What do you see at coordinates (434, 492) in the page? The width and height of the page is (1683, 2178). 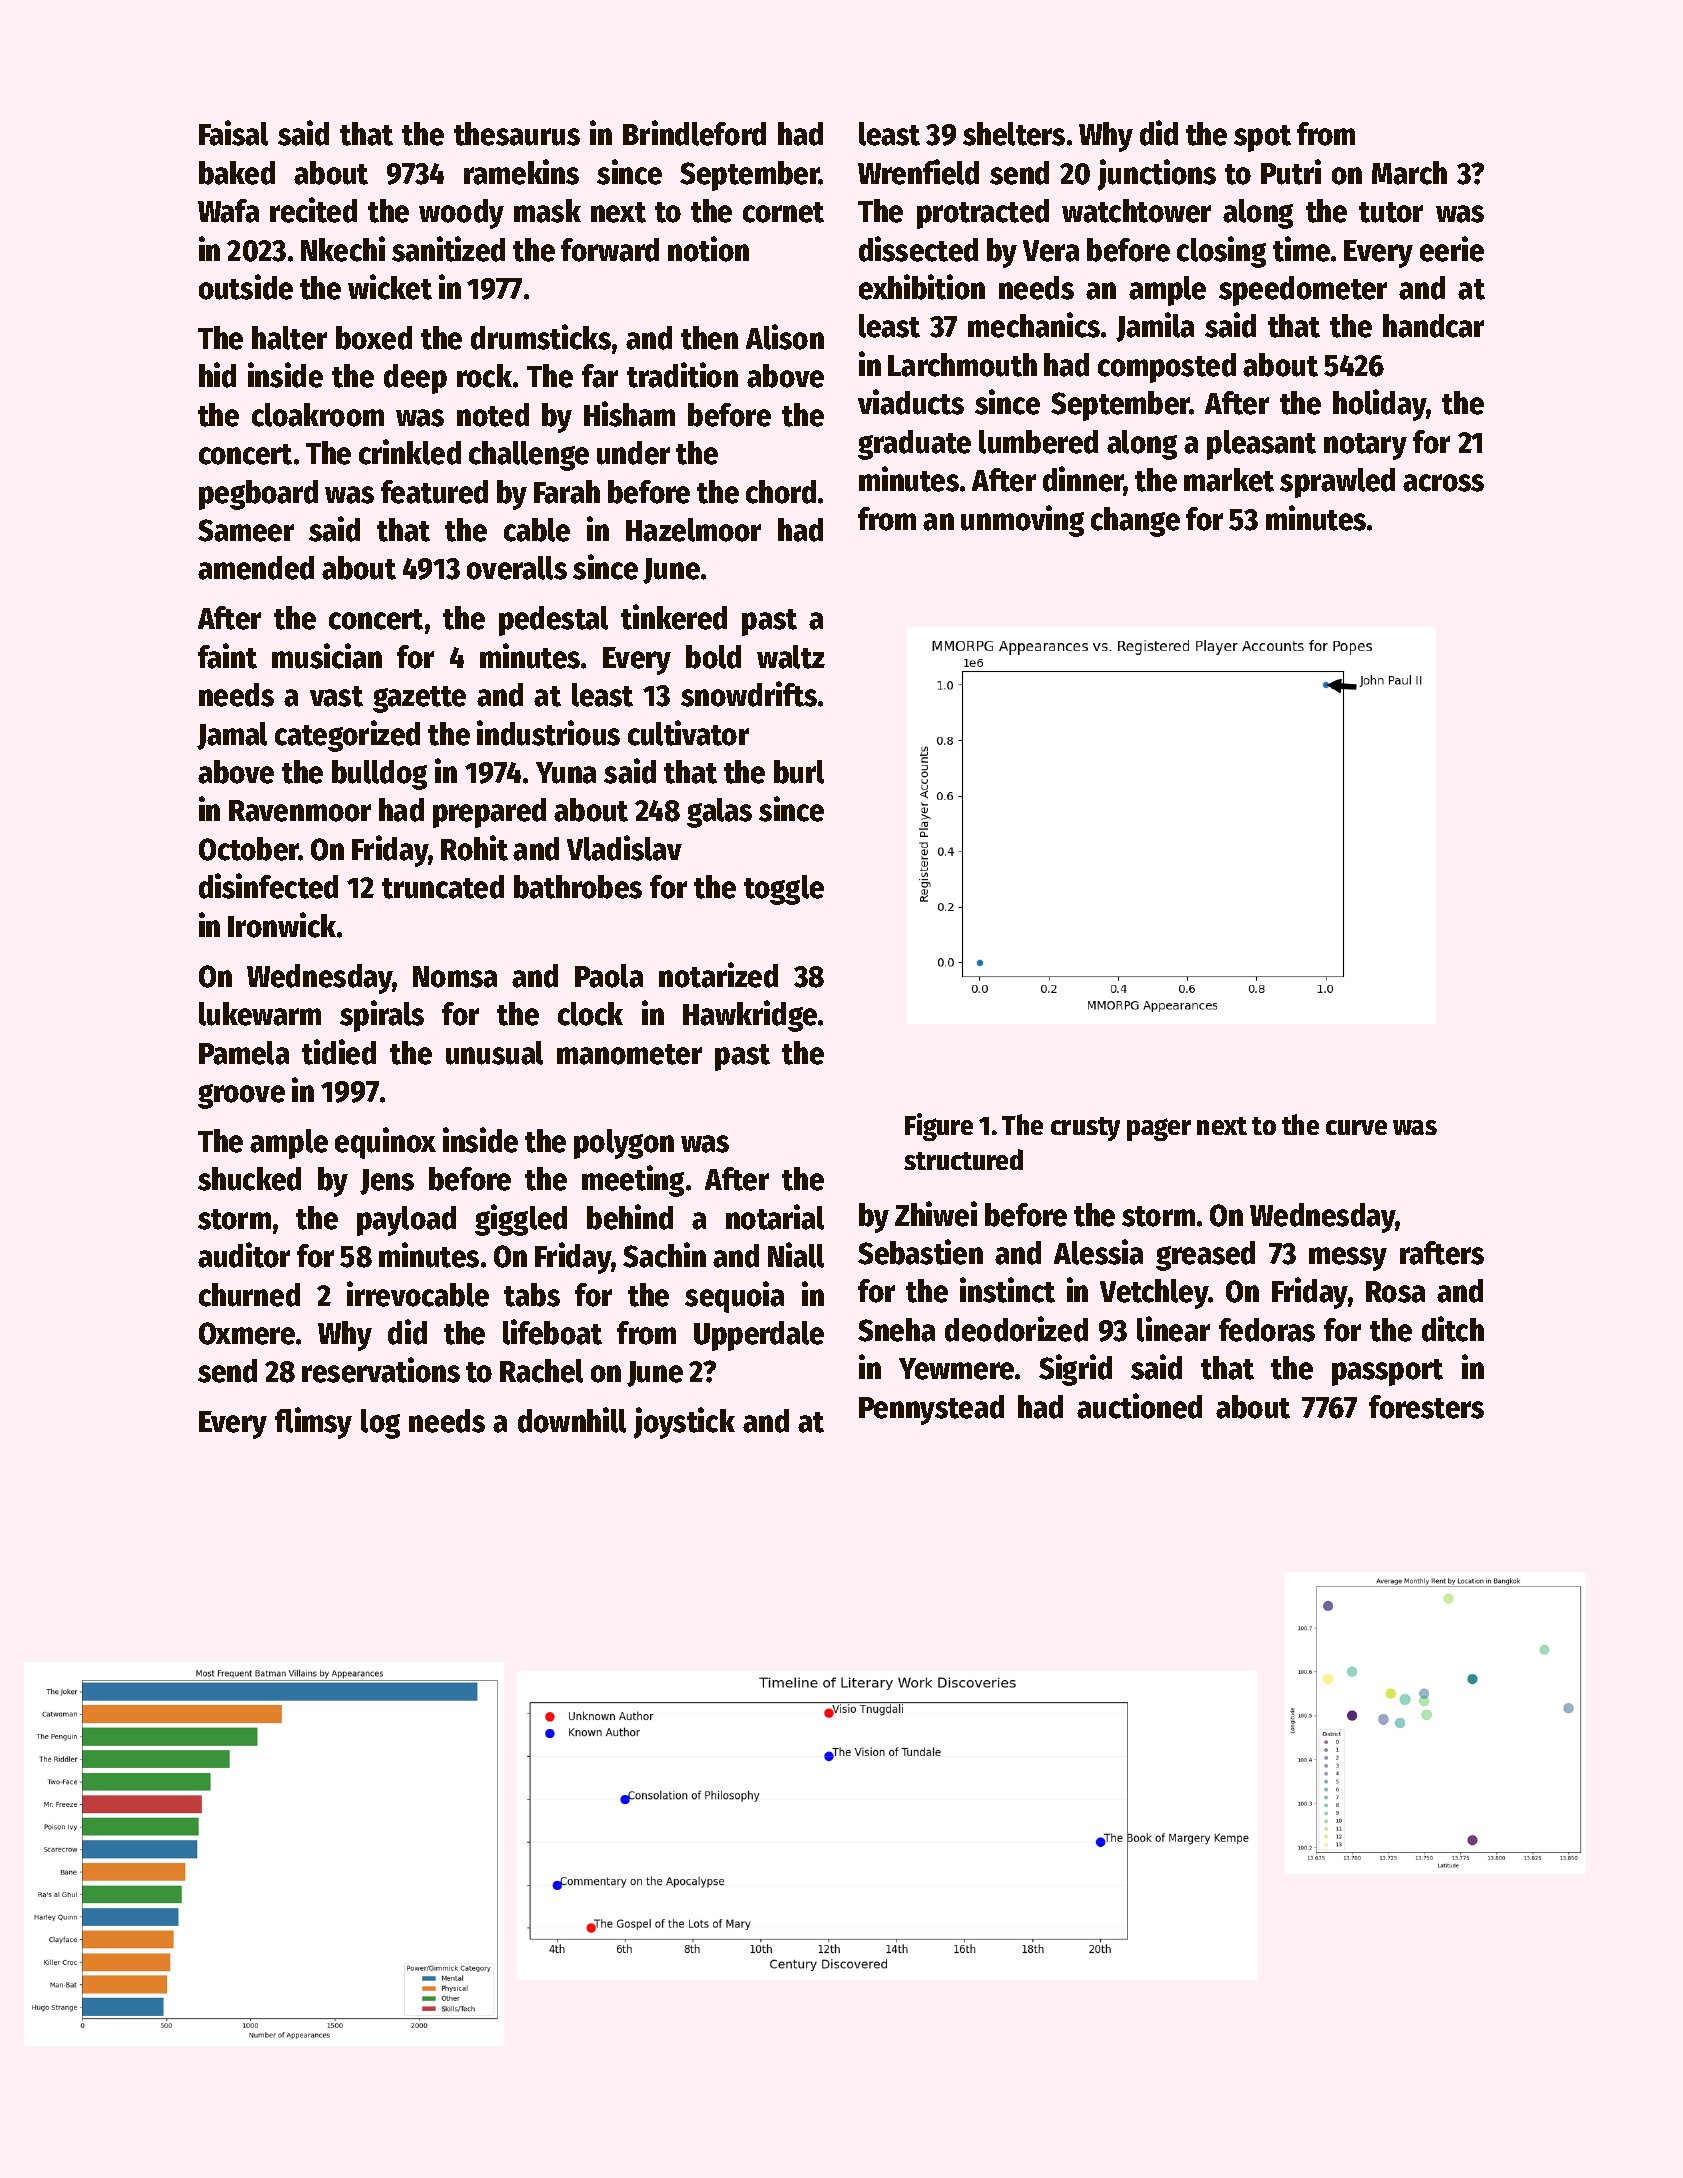 I see `featured` at bounding box center [434, 492].
